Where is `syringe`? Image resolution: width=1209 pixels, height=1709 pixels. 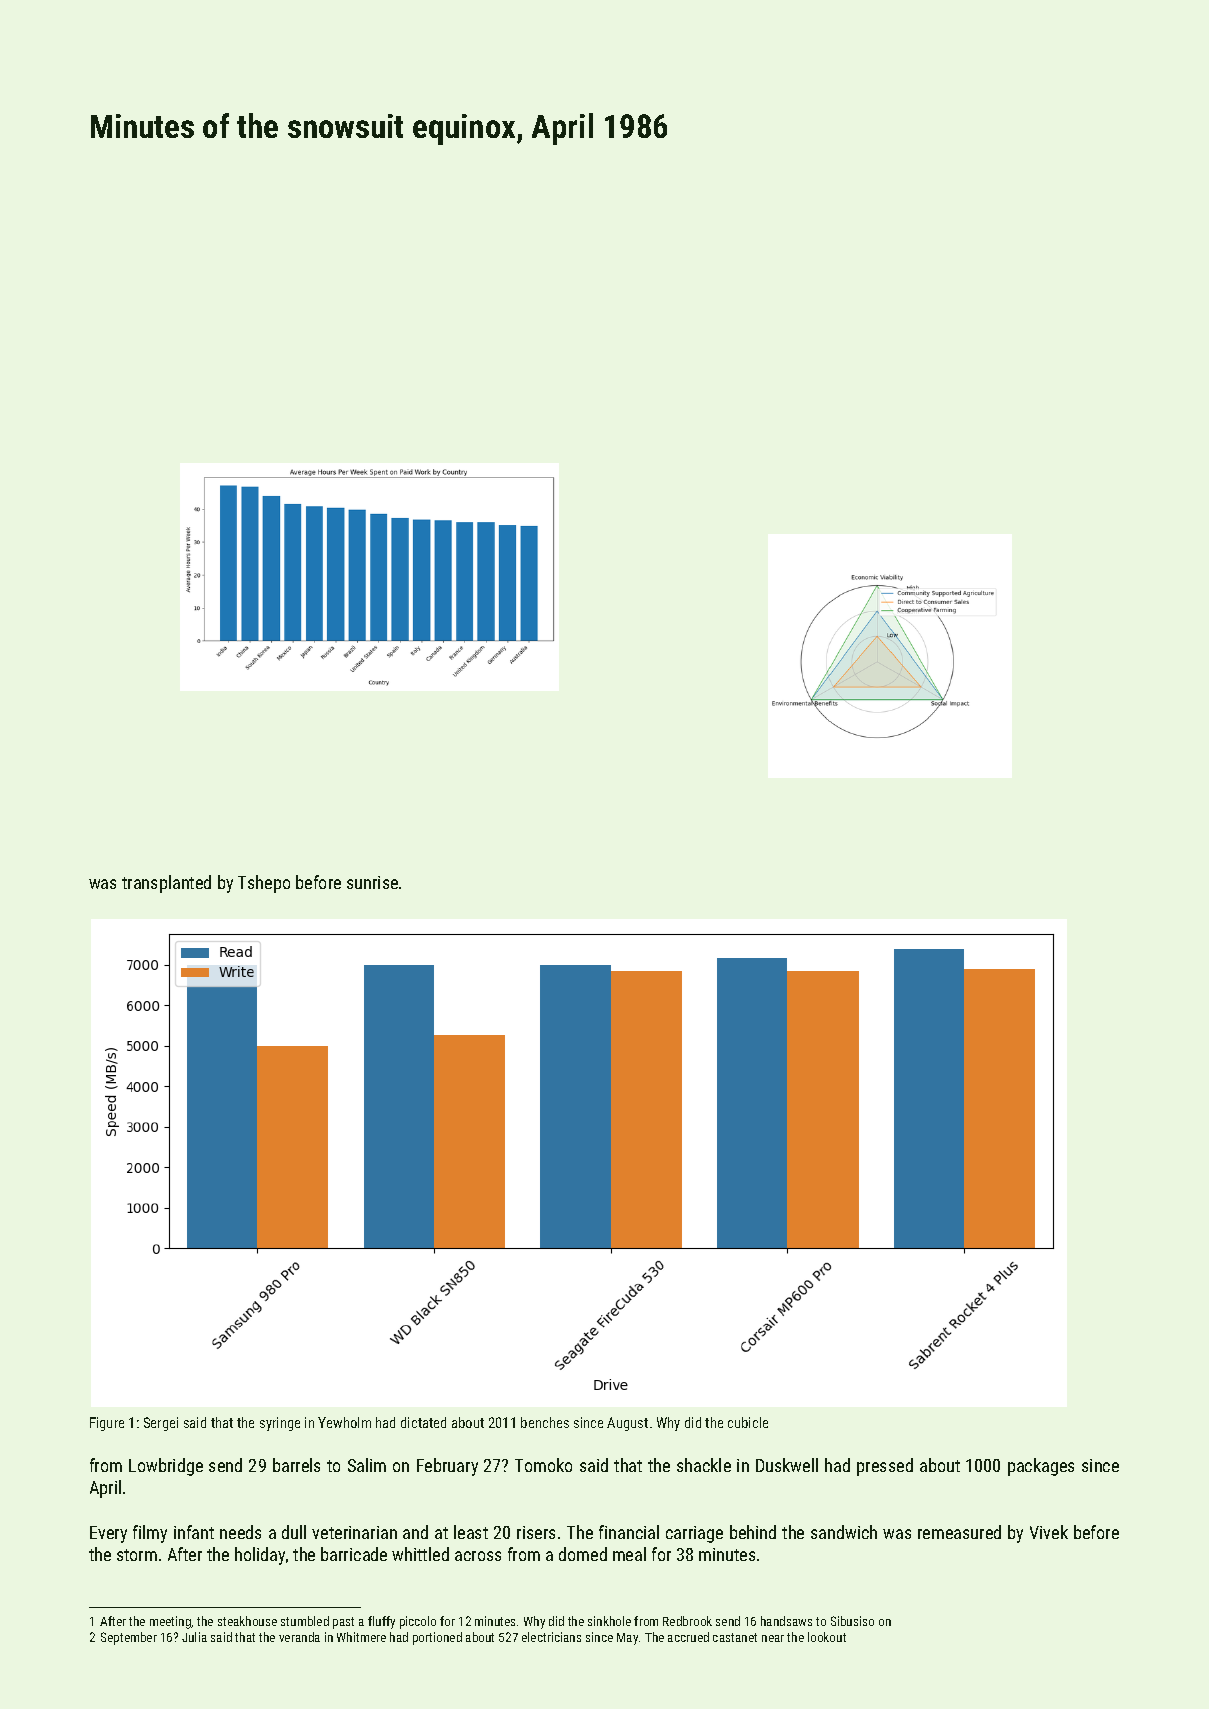 syringe is located at coordinates (280, 1424).
